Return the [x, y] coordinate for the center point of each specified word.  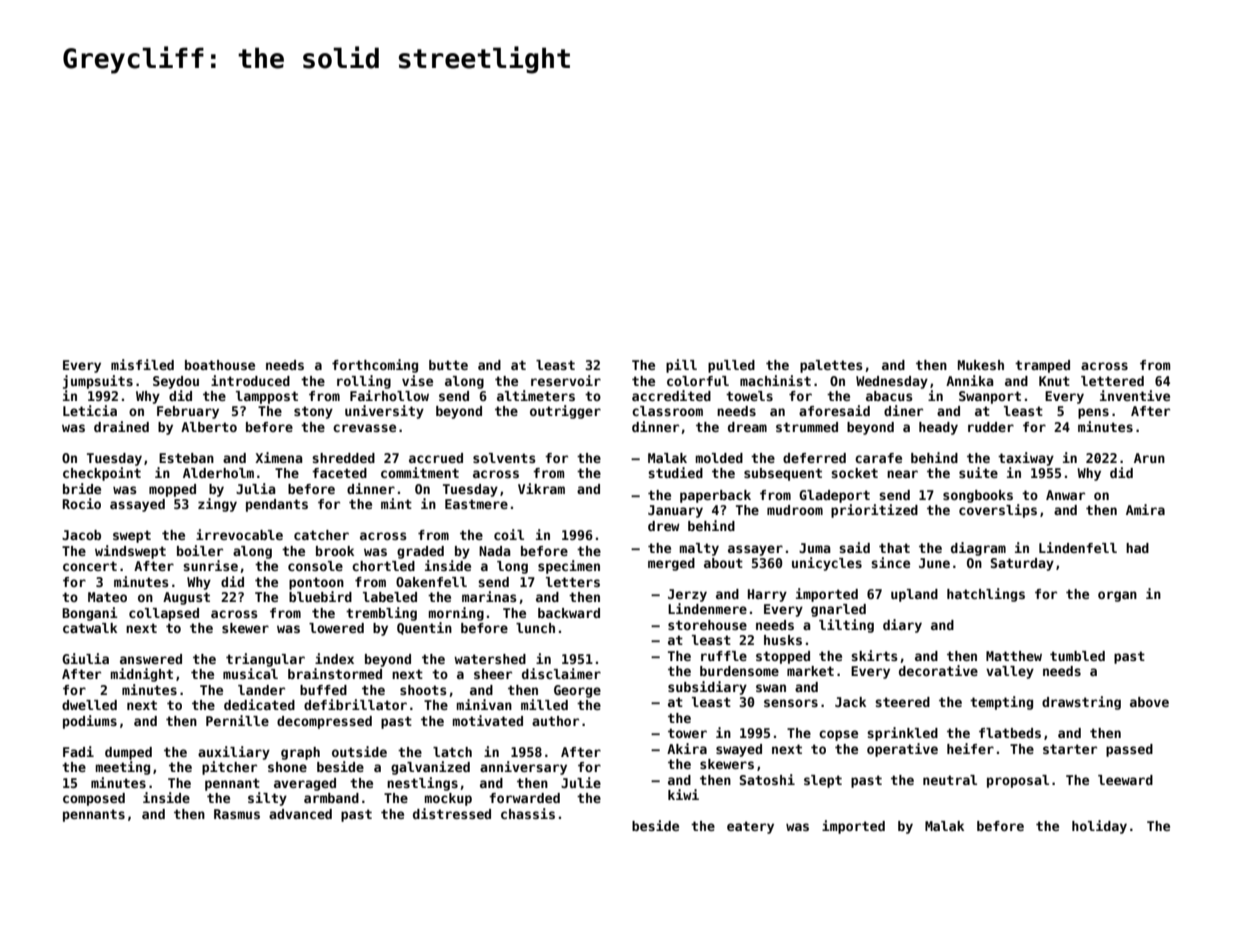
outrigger [565, 412]
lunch [535, 628]
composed [94, 799]
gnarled [838, 610]
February [188, 412]
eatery [750, 827]
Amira [1145, 509]
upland [914, 595]
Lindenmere [707, 608]
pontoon [316, 583]
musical [250, 673]
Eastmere [476, 504]
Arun [1149, 458]
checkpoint [102, 474]
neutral [950, 780]
